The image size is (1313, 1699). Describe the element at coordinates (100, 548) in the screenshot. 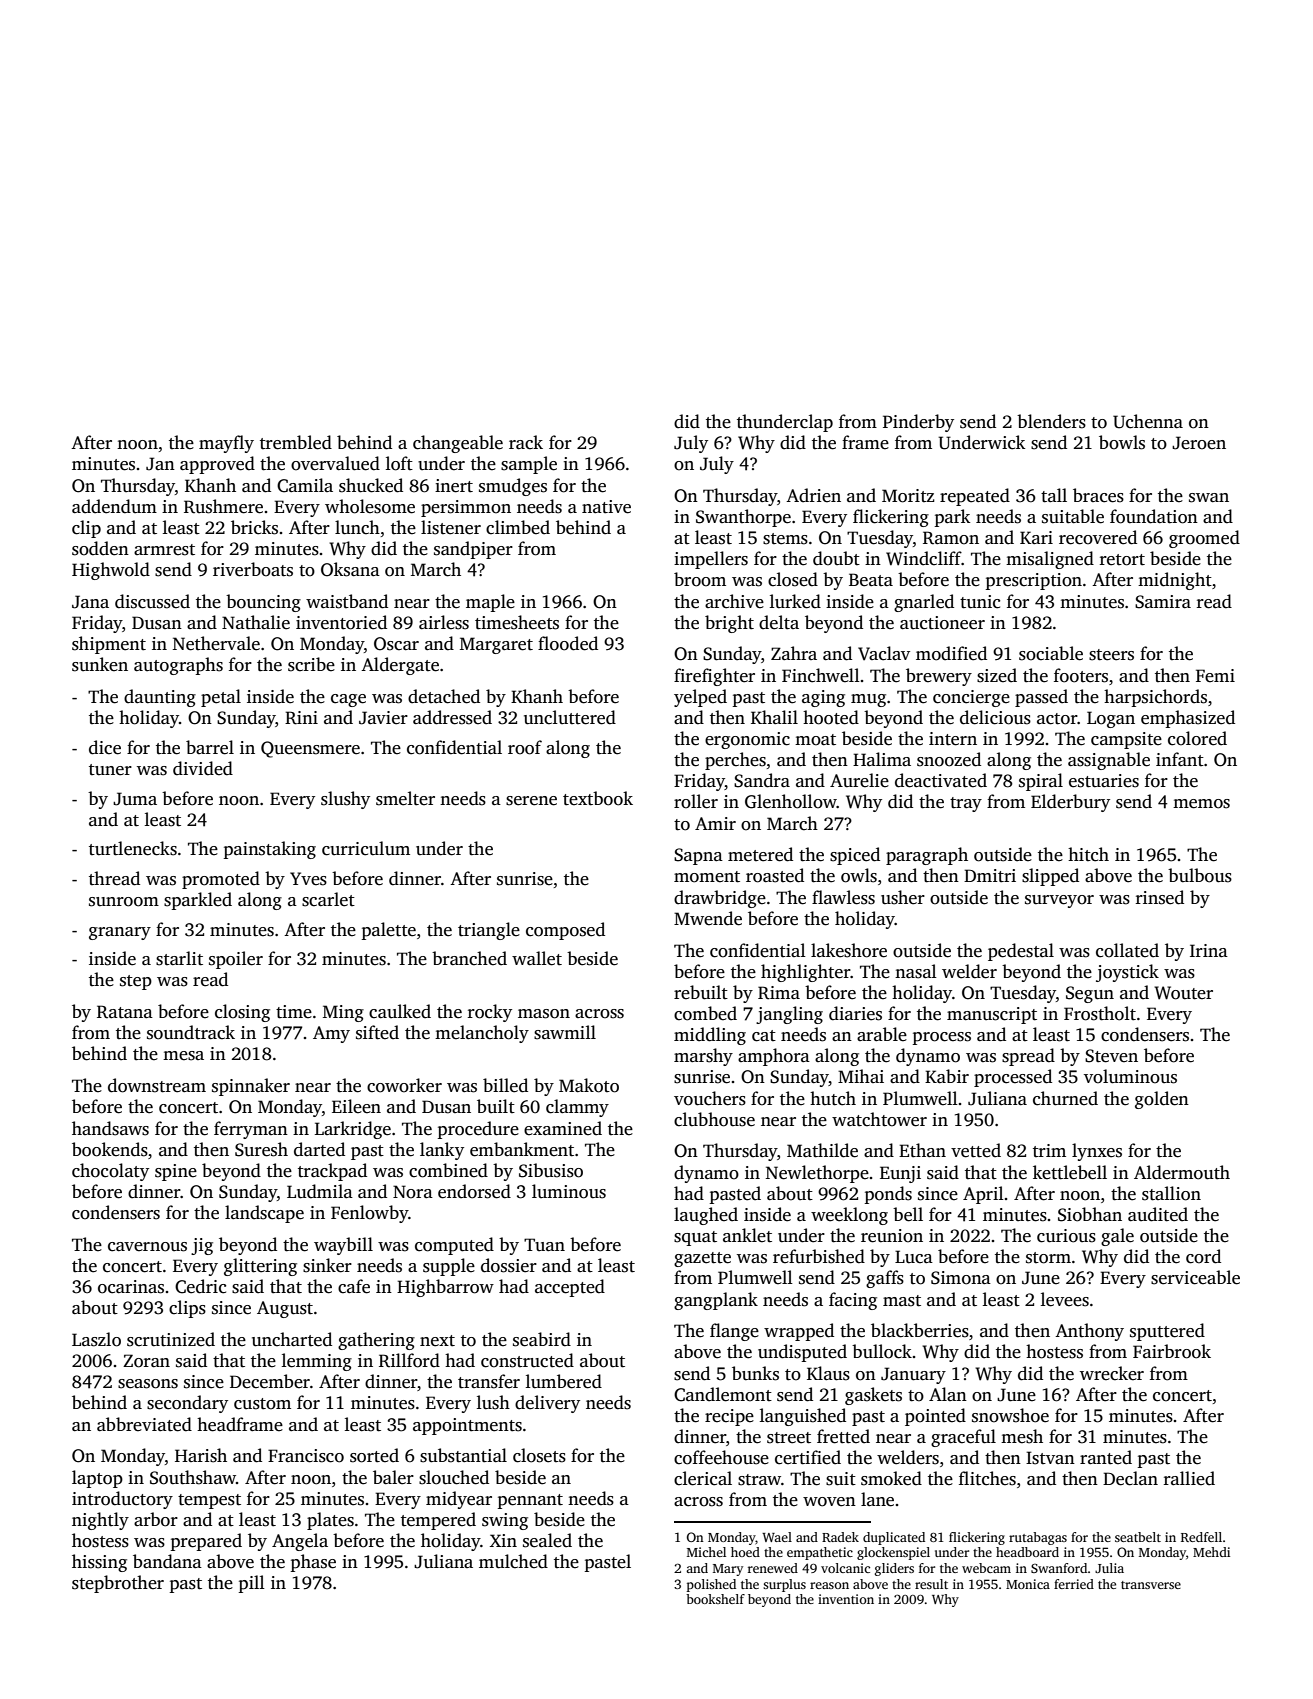

I see `sodden` at that location.
